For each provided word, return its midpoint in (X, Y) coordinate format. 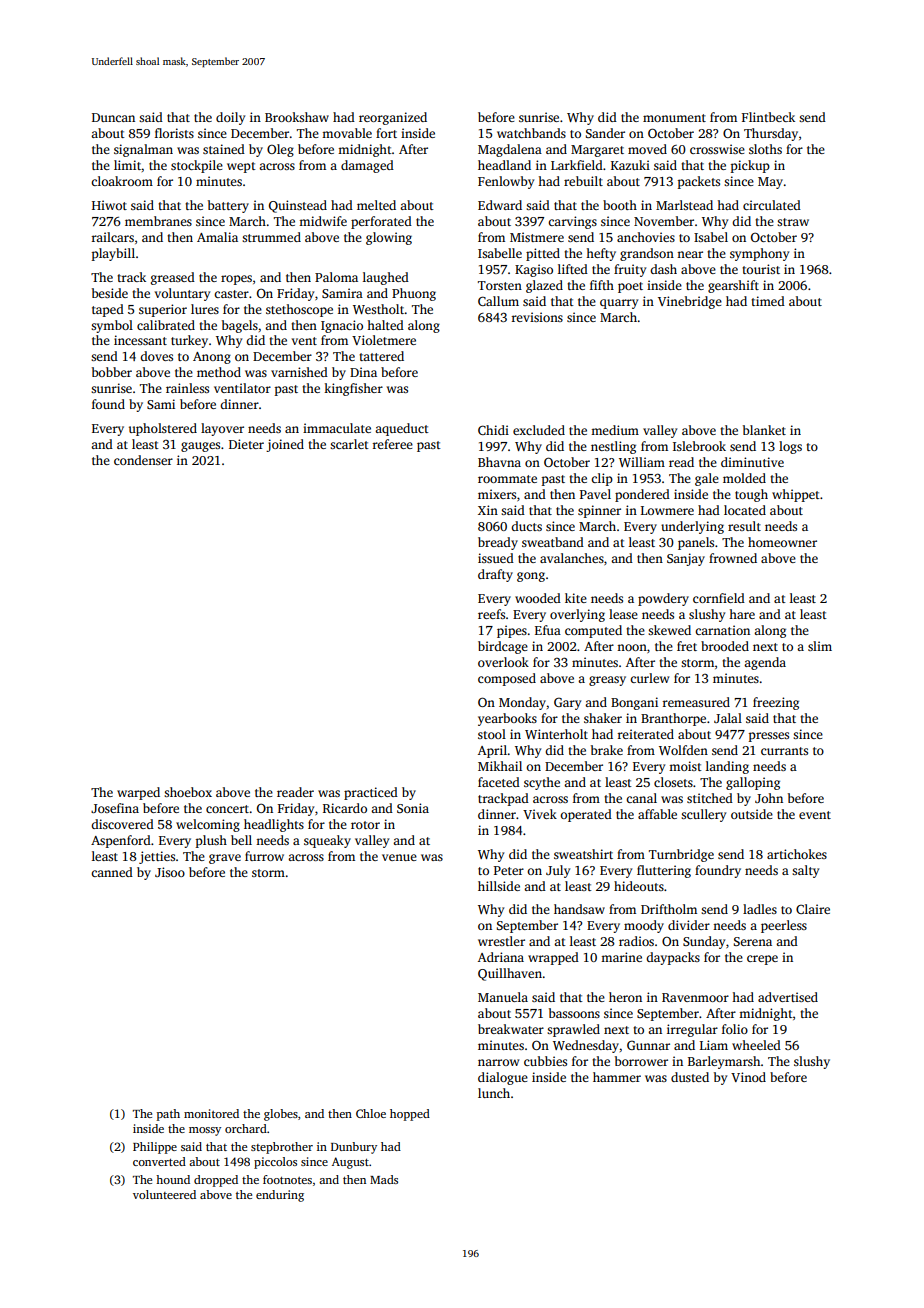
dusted (690, 1077)
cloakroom (122, 181)
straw (793, 222)
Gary (567, 703)
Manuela (503, 997)
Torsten (500, 285)
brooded (725, 646)
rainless (187, 388)
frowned (733, 558)
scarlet (349, 444)
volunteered (164, 1194)
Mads (384, 1179)
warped (138, 793)
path (168, 1115)
